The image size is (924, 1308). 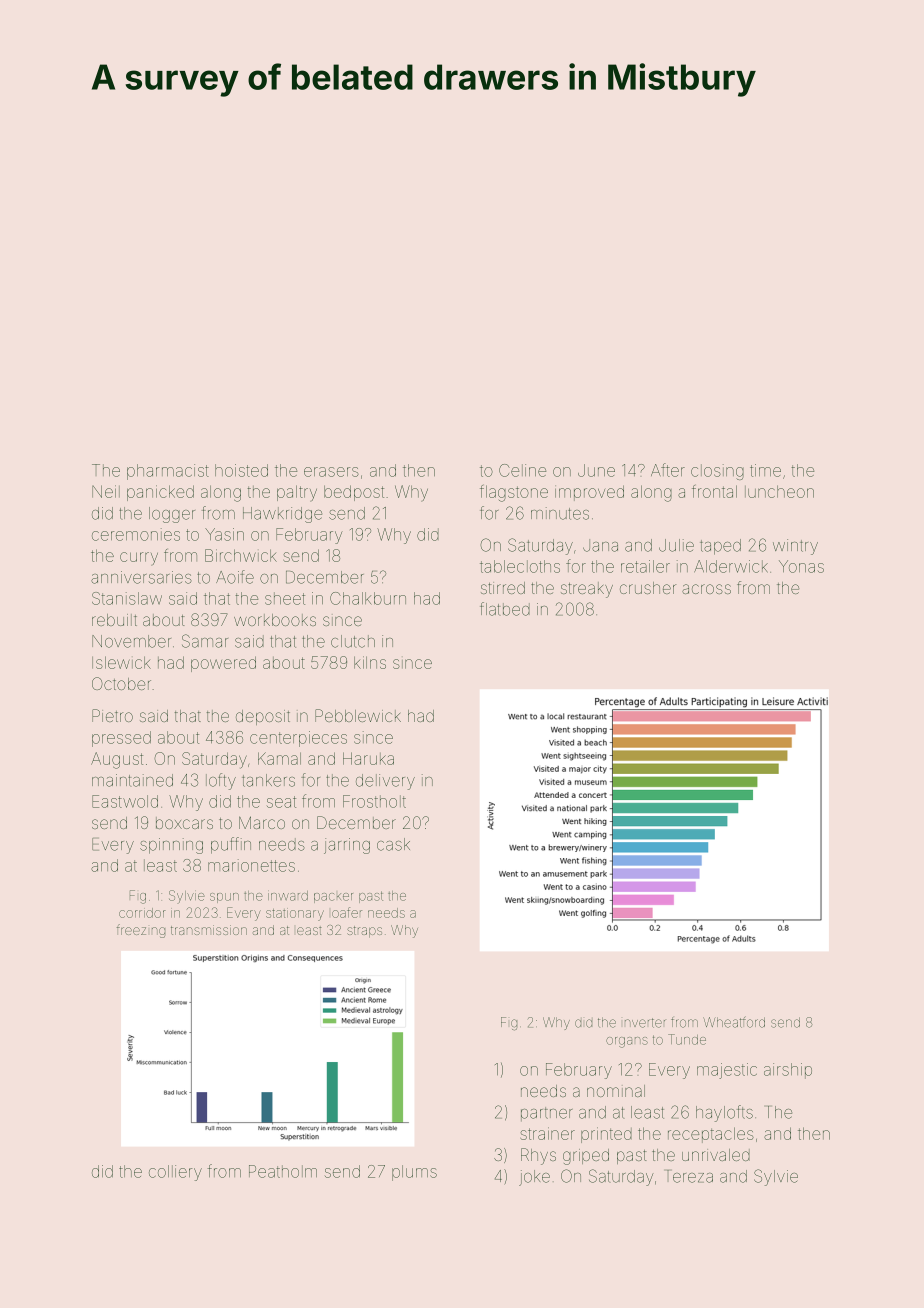 What do you see at coordinates (106, 491) in the page?
I see `Neil` at bounding box center [106, 491].
